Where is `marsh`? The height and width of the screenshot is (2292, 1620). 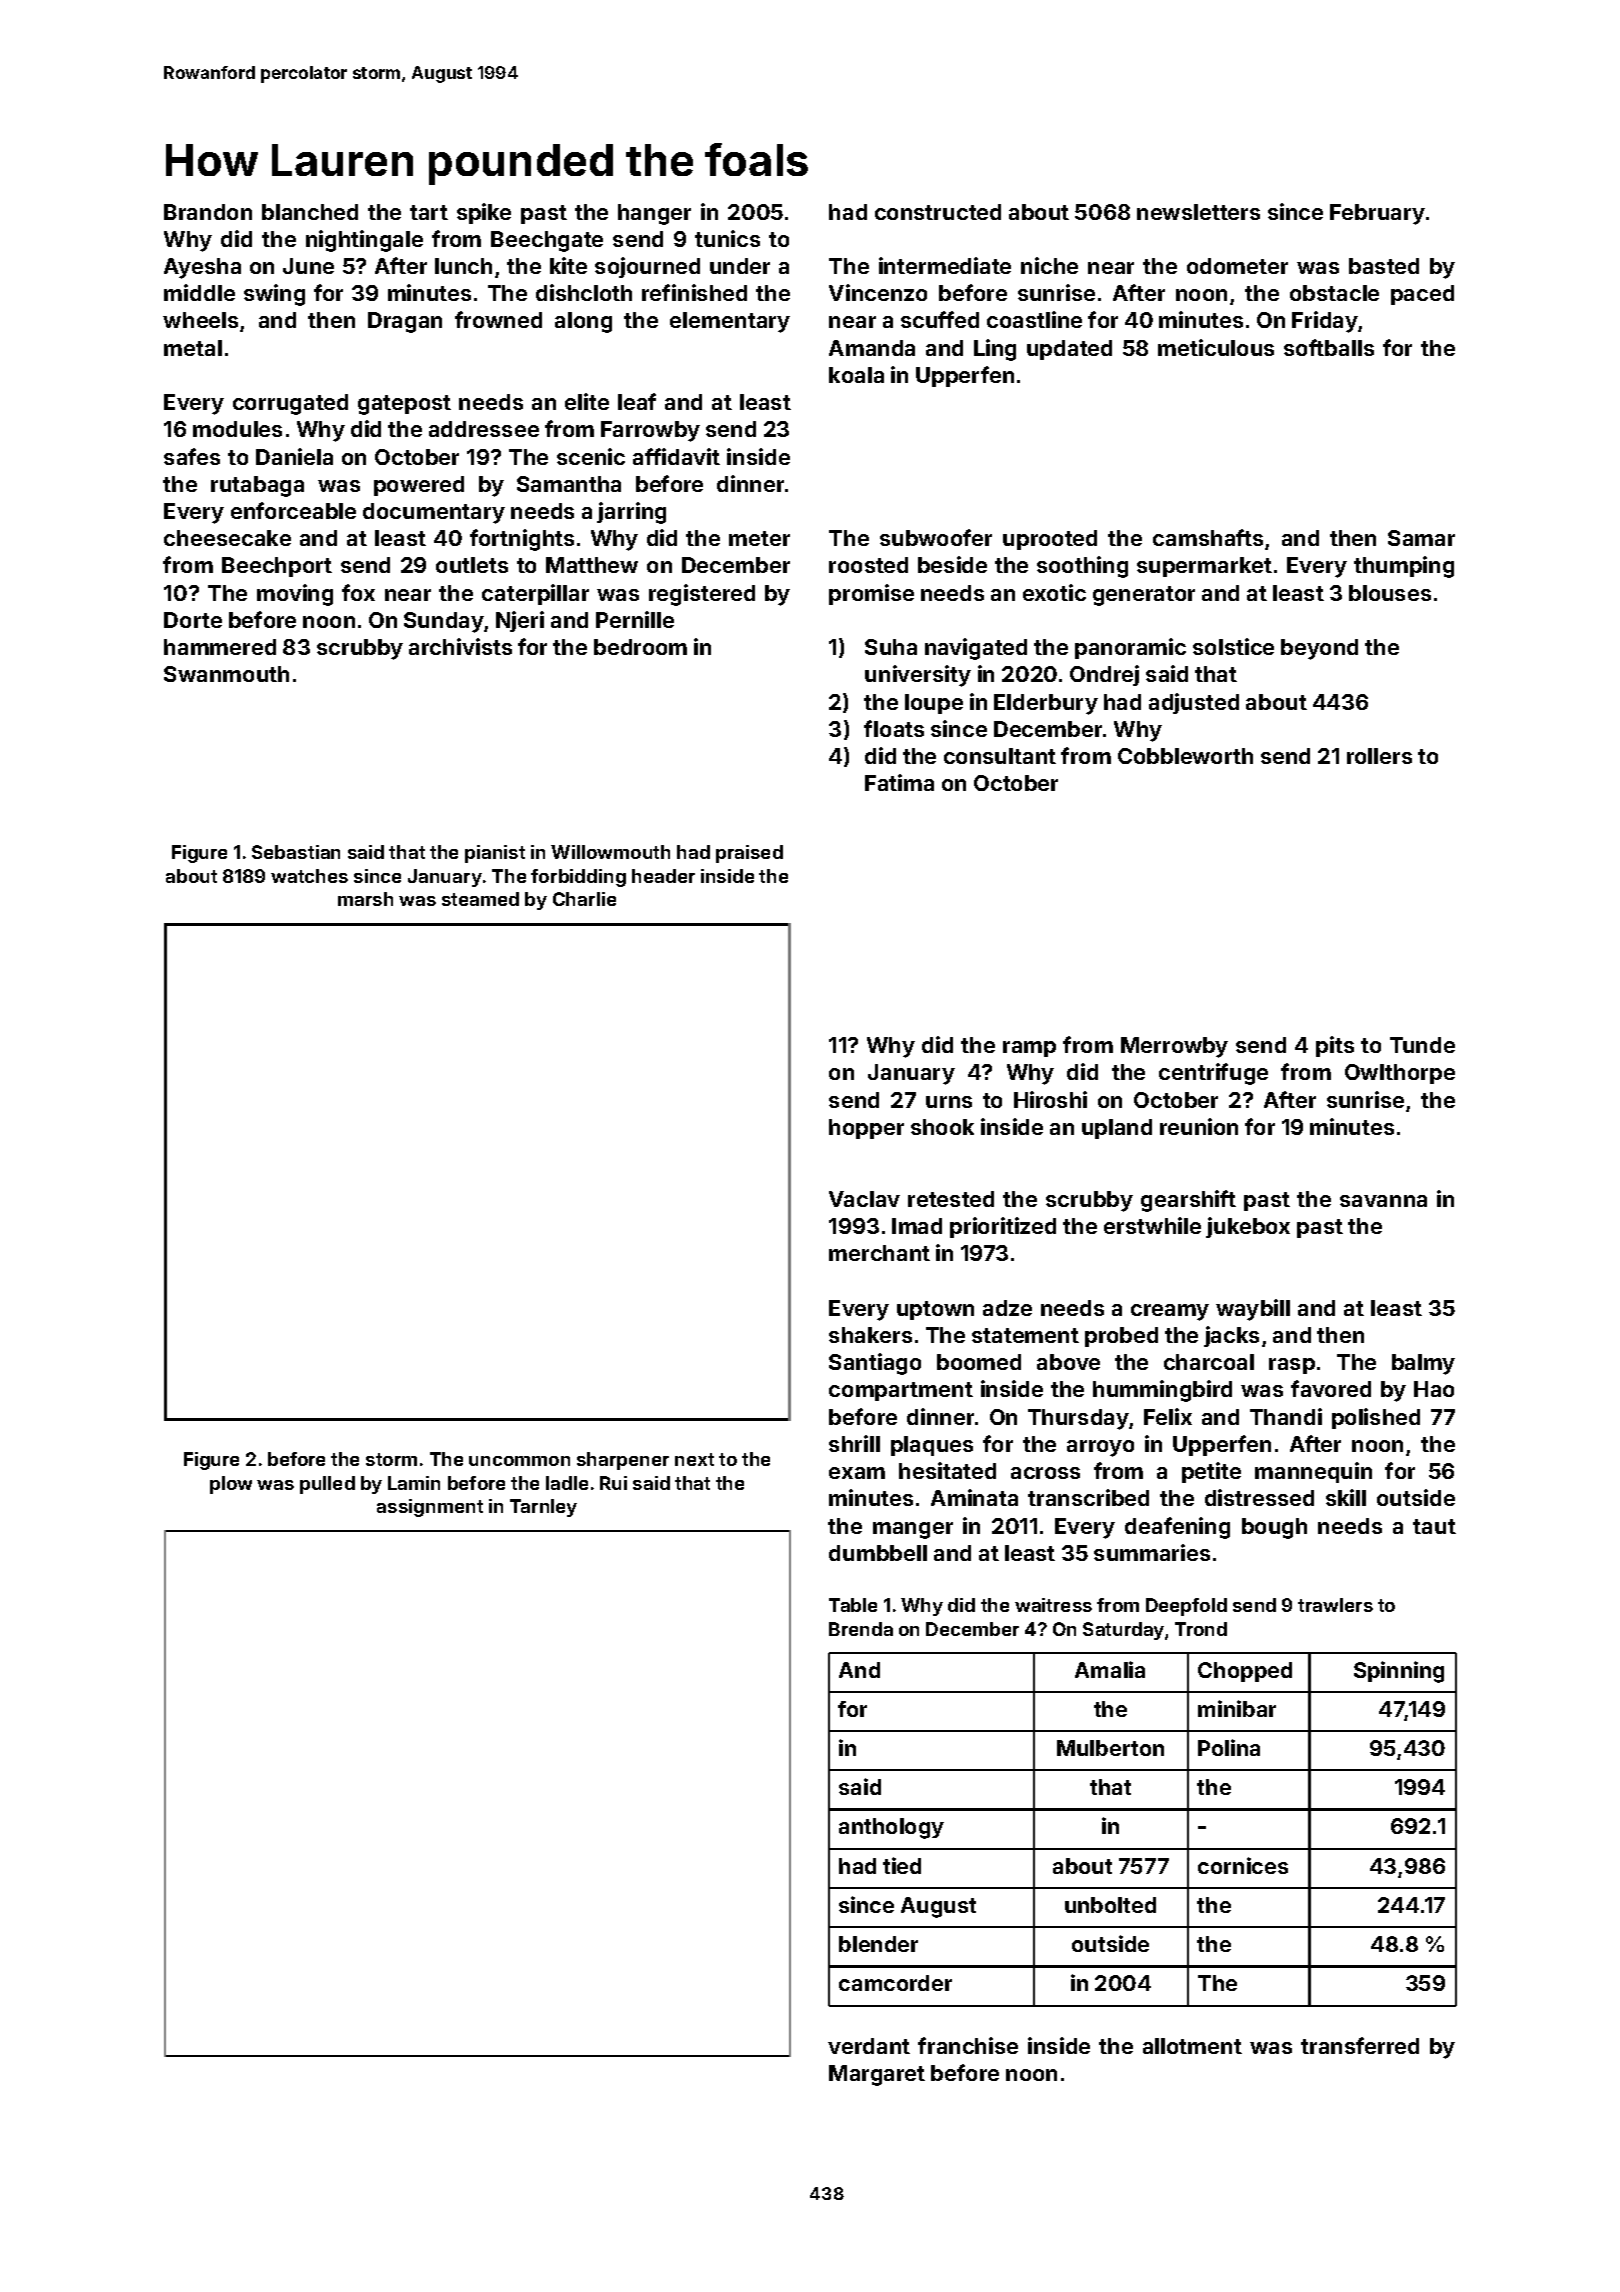 marsh is located at coordinates (365, 899).
